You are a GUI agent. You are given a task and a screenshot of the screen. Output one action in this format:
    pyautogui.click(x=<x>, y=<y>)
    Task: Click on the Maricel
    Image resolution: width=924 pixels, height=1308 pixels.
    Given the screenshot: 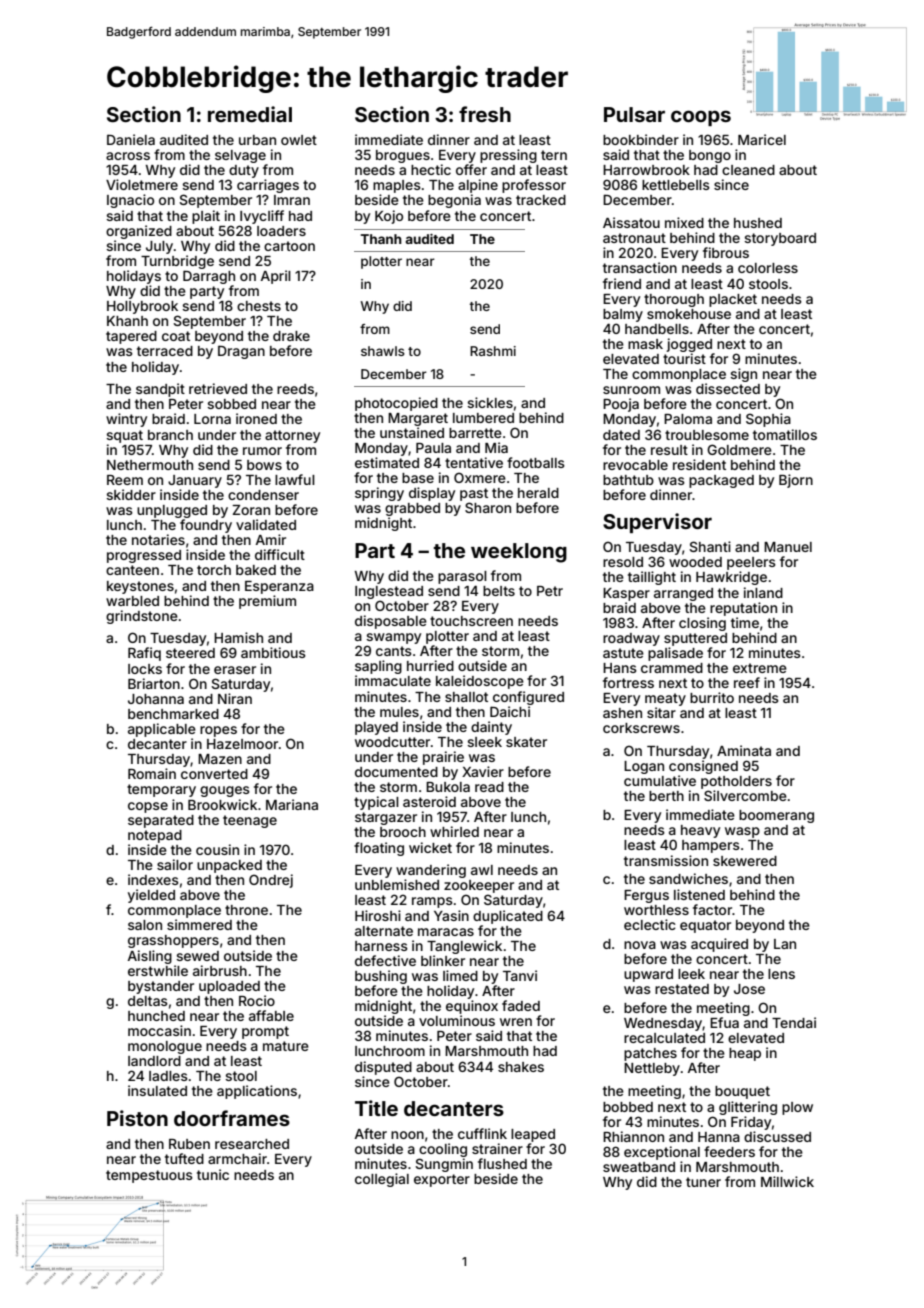 What is the action you would take?
    pyautogui.click(x=762, y=139)
